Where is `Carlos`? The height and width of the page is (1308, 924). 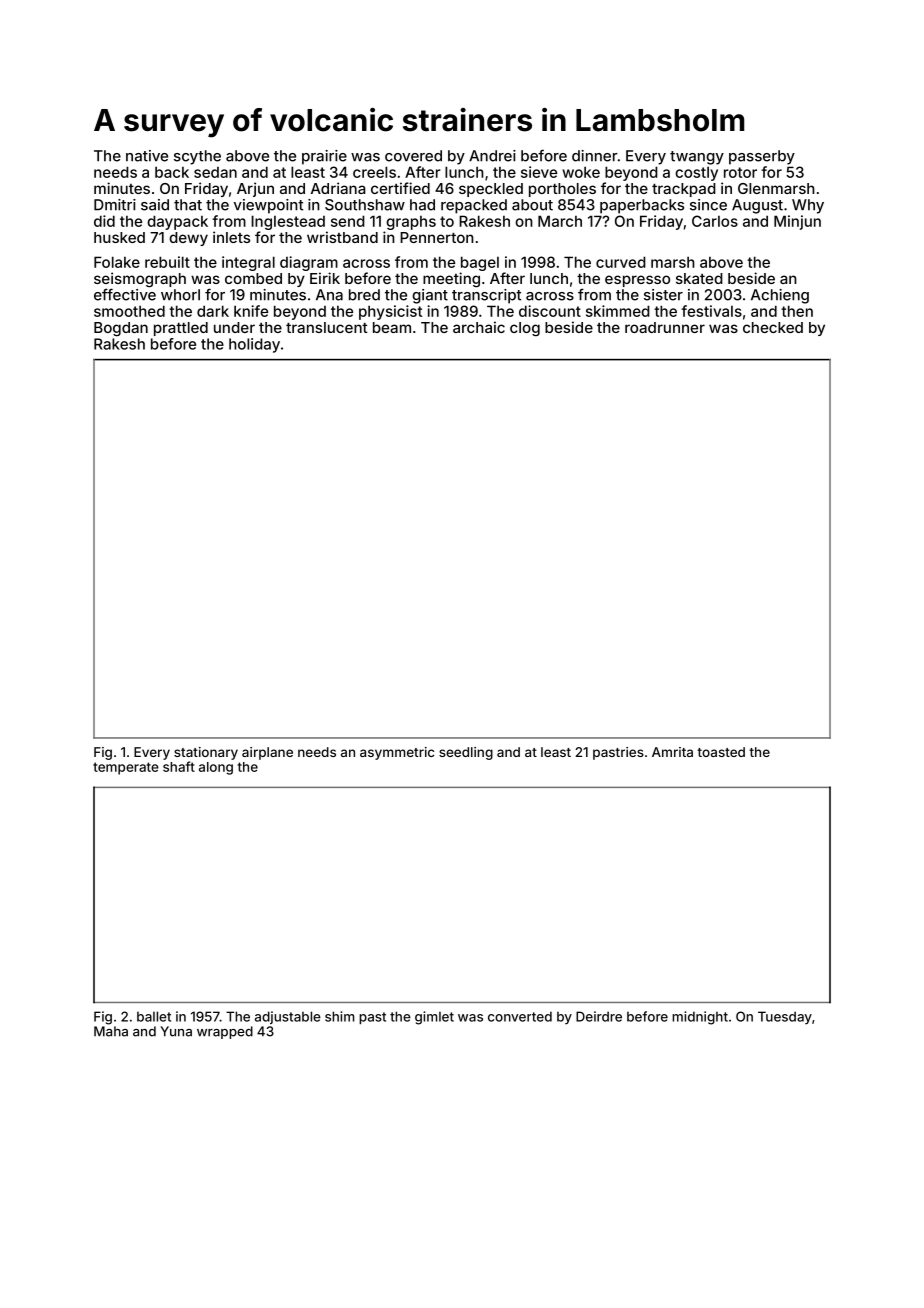 Carlos is located at coordinates (715, 221).
